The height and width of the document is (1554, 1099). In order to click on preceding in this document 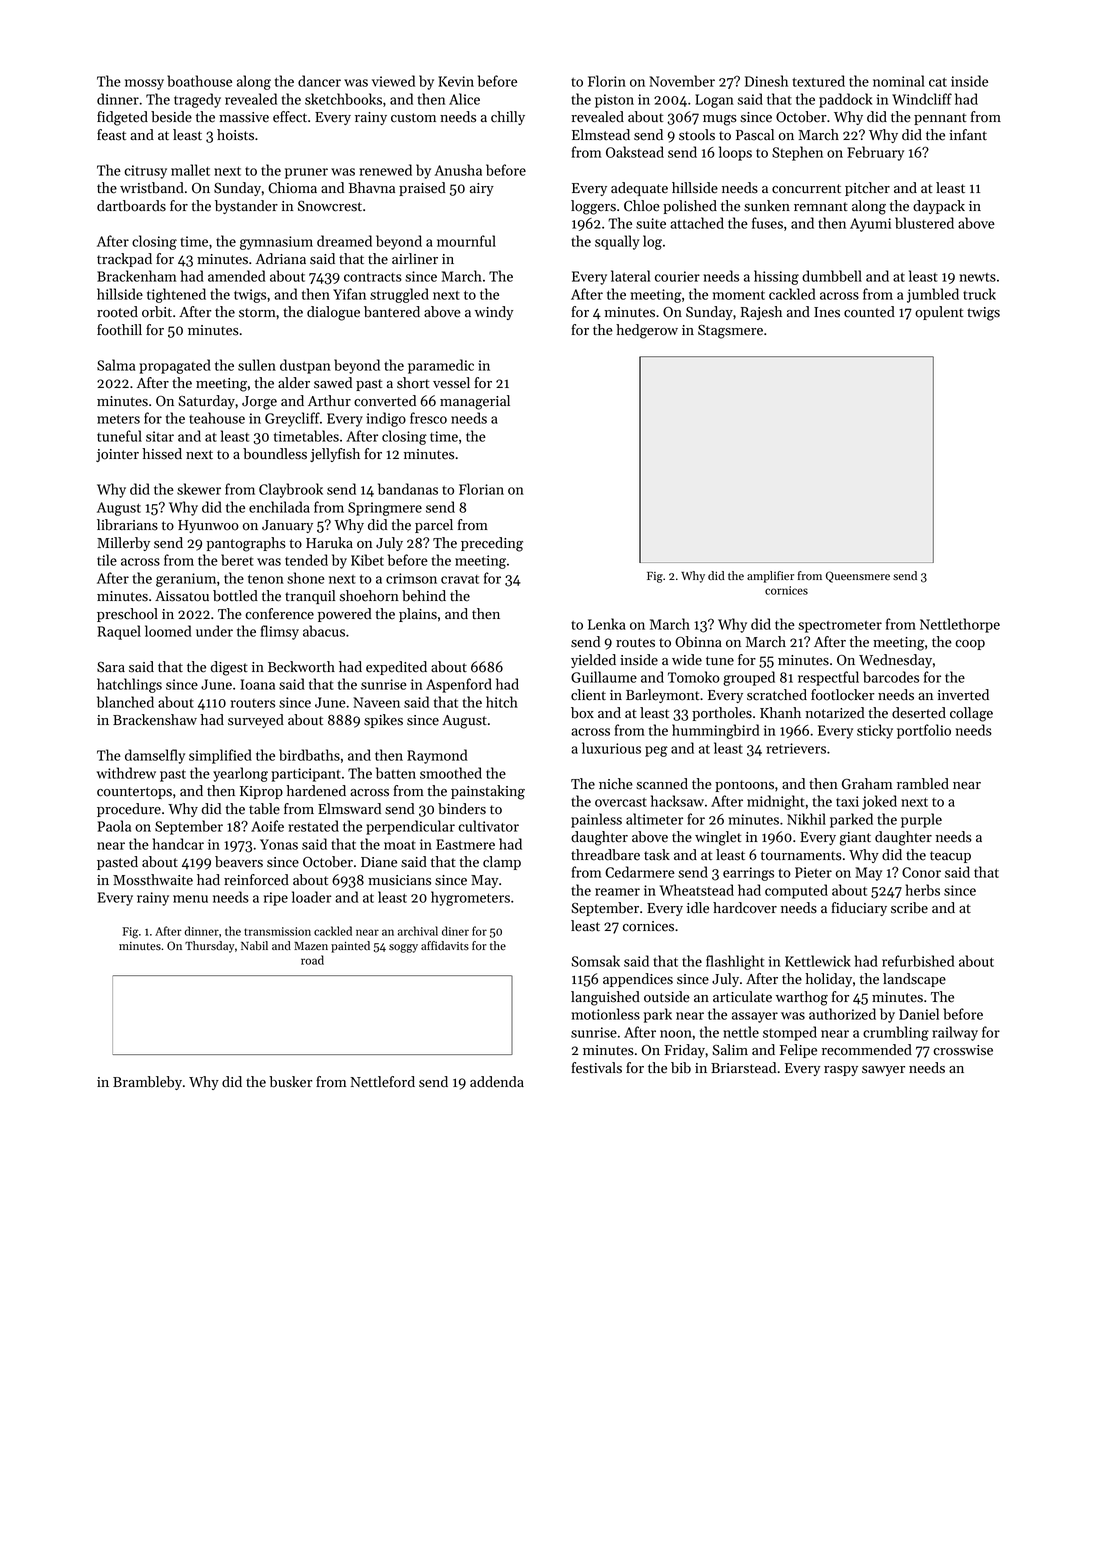, I will do `click(492, 544)`.
